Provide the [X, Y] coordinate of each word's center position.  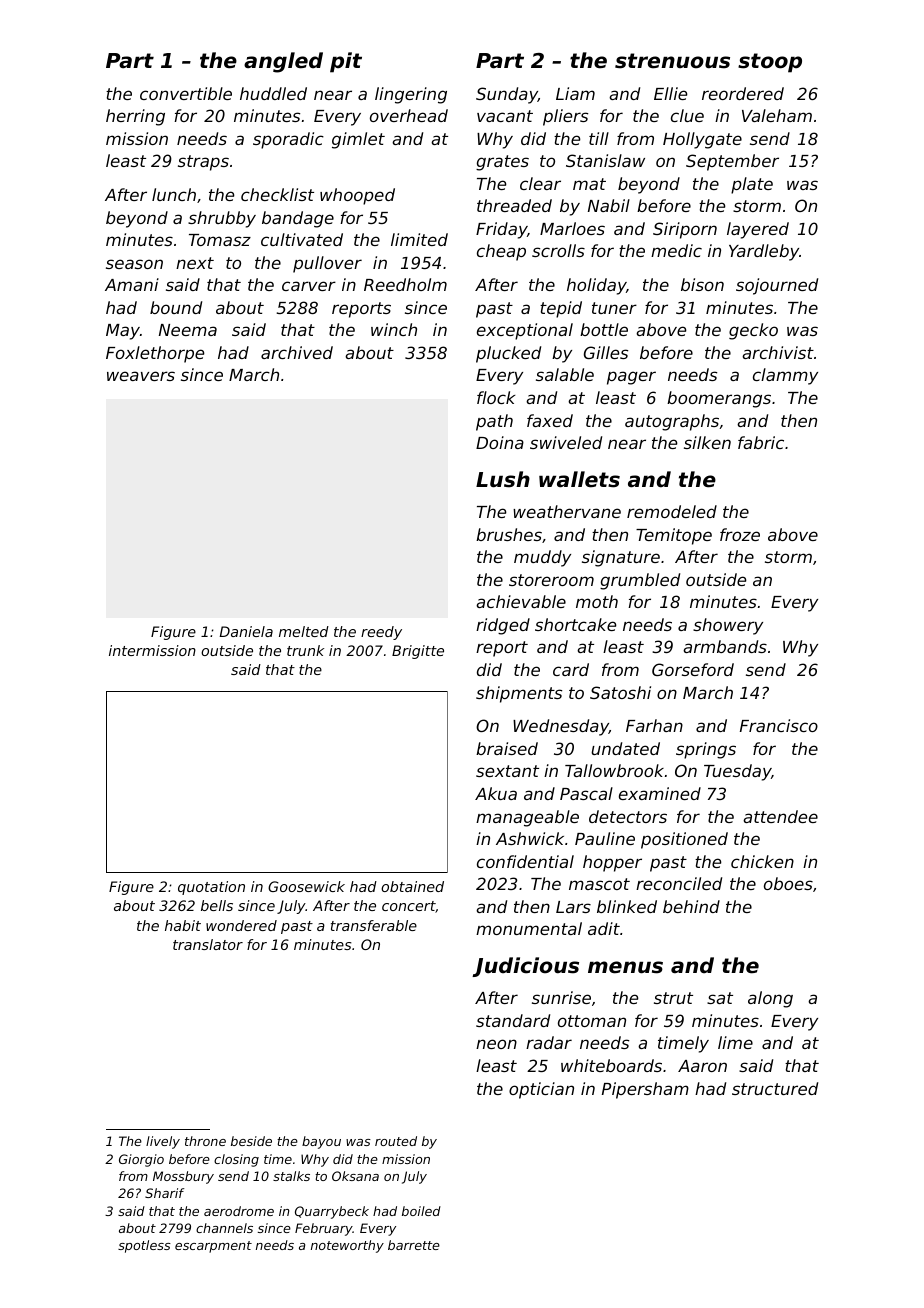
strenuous [672, 61]
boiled [421, 1211]
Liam [575, 93]
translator [208, 944]
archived [297, 352]
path [494, 422]
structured [775, 1088]
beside [251, 1141]
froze [740, 534]
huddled [273, 93]
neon [496, 1044]
